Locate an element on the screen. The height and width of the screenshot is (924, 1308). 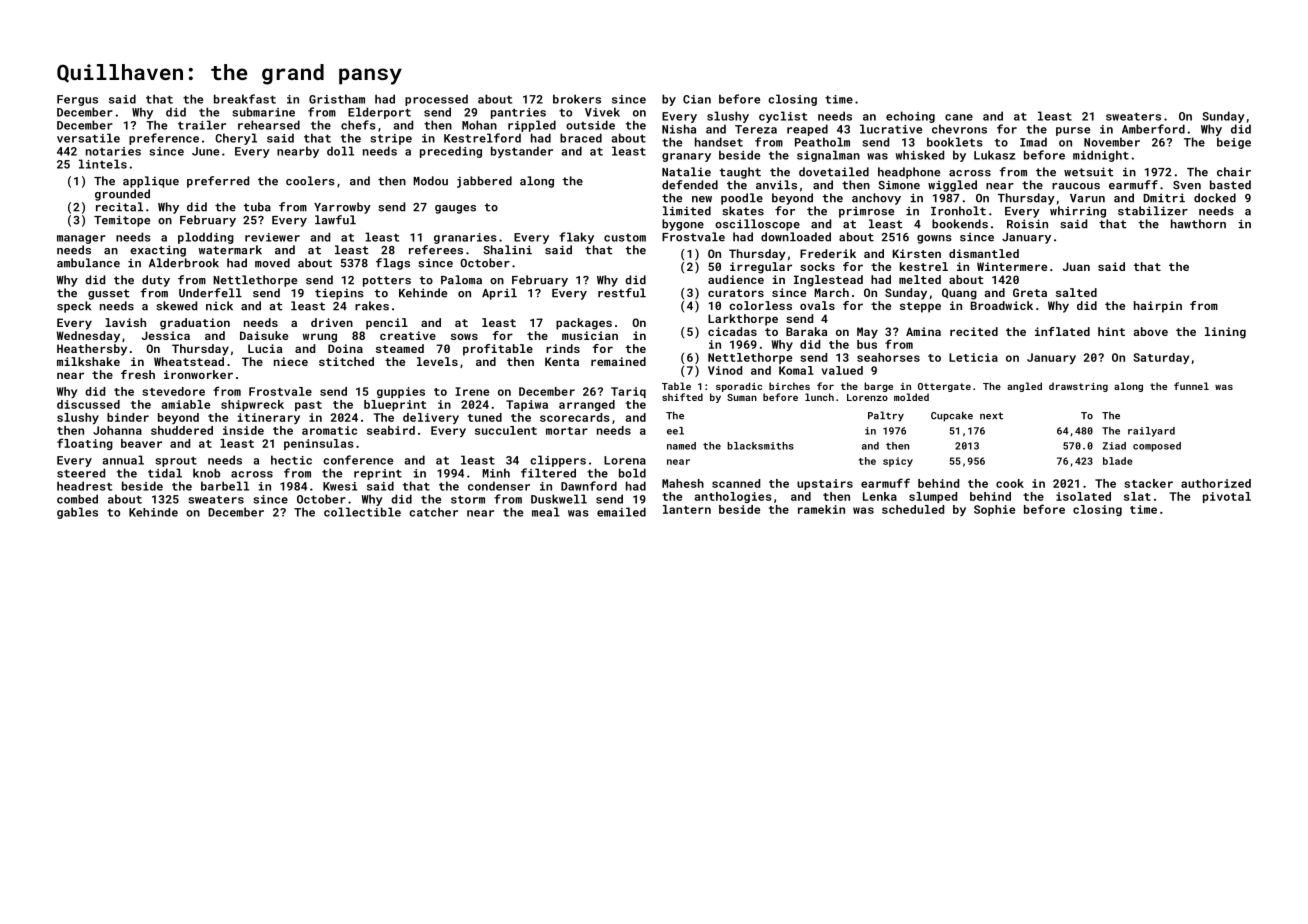
Roisin is located at coordinates (1027, 224).
